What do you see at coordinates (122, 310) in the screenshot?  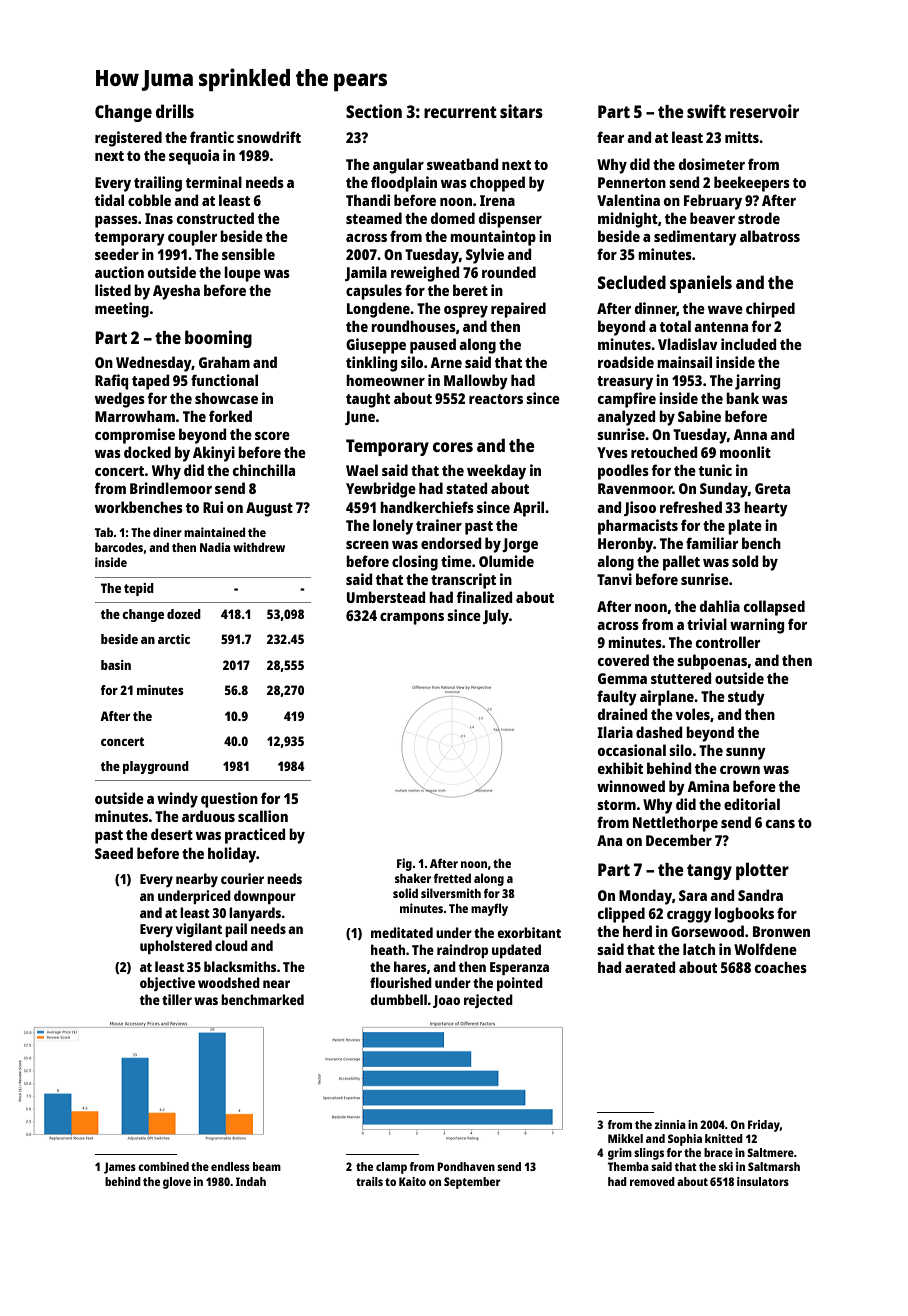 I see `meeting` at bounding box center [122, 310].
